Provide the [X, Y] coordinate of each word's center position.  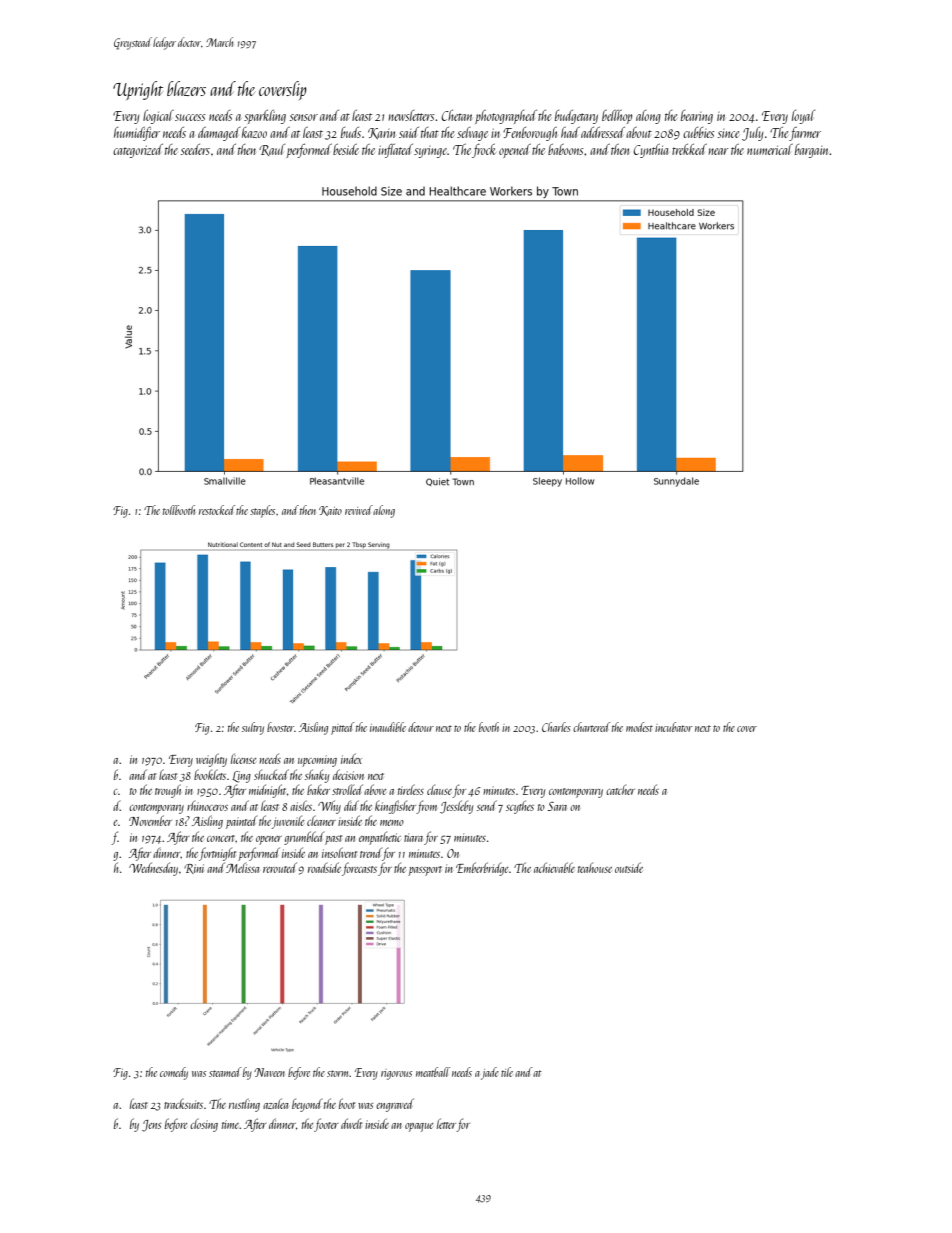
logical [158, 117]
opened [515, 151]
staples [262, 511]
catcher [620, 790]
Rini [194, 869]
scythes [520, 807]
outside [629, 867]
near [719, 151]
